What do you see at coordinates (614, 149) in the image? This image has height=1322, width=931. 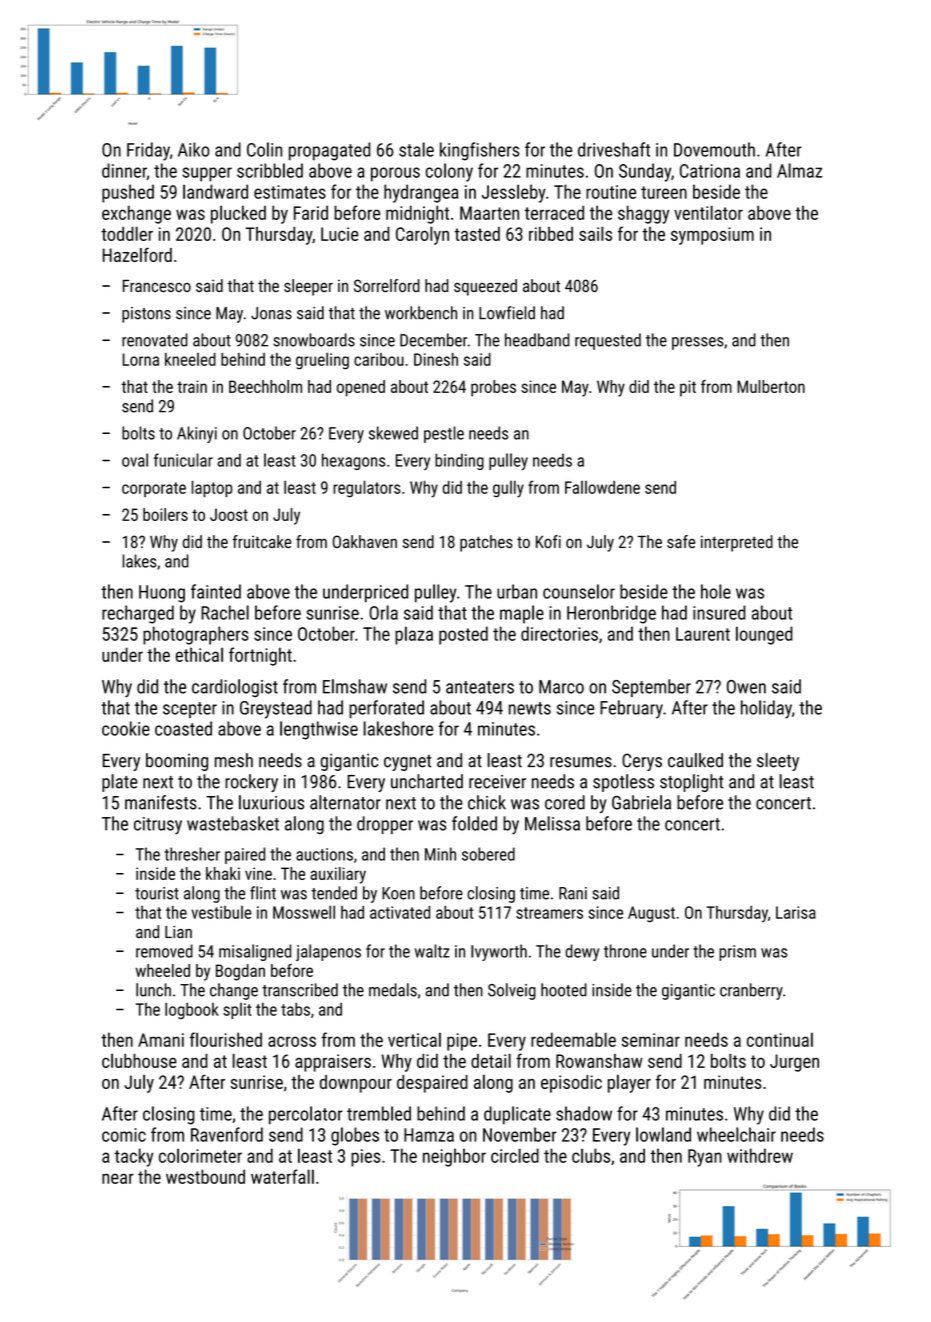 I see `driveshaft` at bounding box center [614, 149].
